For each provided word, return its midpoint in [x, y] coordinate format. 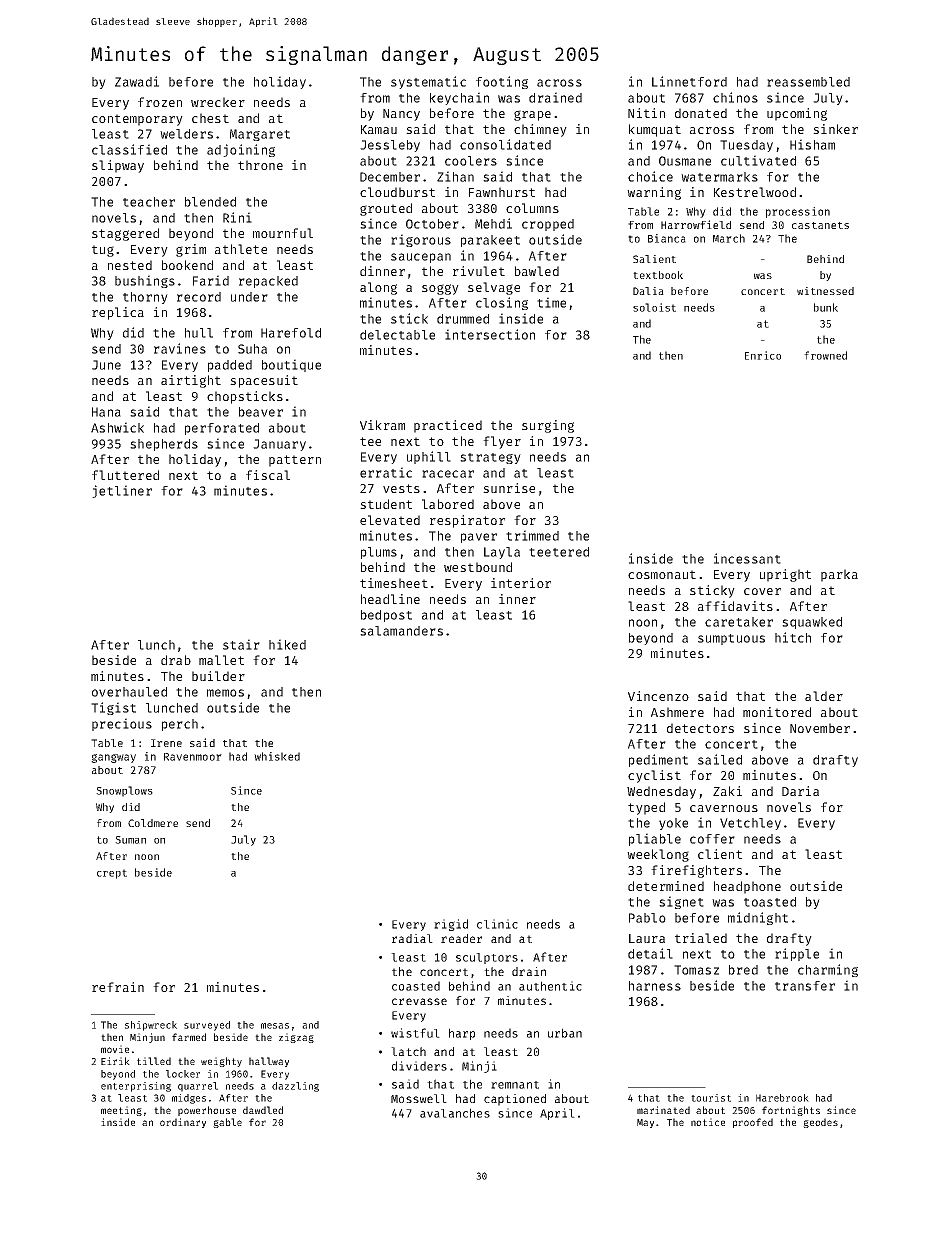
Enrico [763, 355]
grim [191, 250]
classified [129, 149]
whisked [277, 756]
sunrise [509, 488]
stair [241, 644]
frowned [825, 355]
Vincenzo [658, 696]
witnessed [825, 291]
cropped [548, 225]
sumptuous [731, 639]
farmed [189, 1037]
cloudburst [397, 192]
